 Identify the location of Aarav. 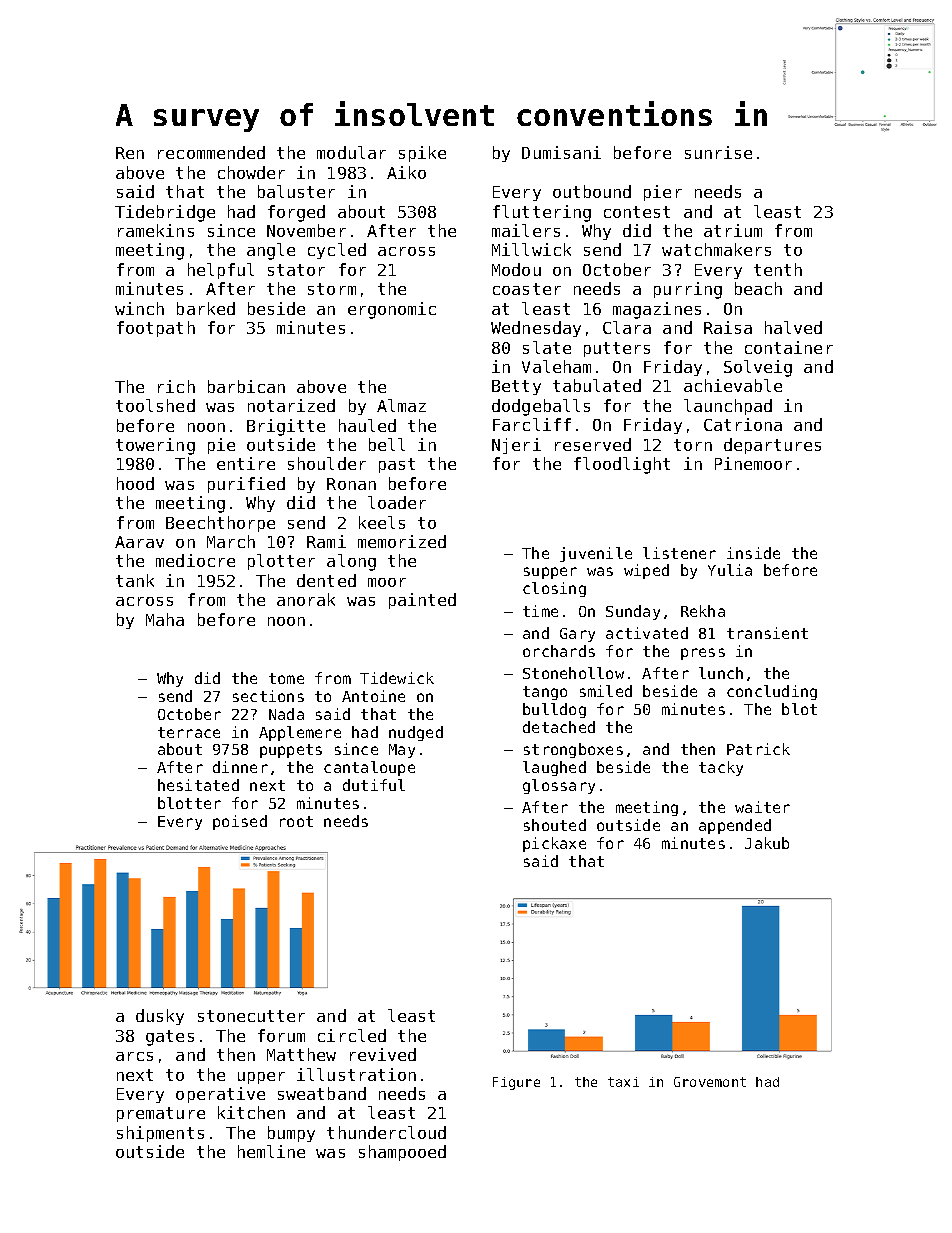
(139, 542).
